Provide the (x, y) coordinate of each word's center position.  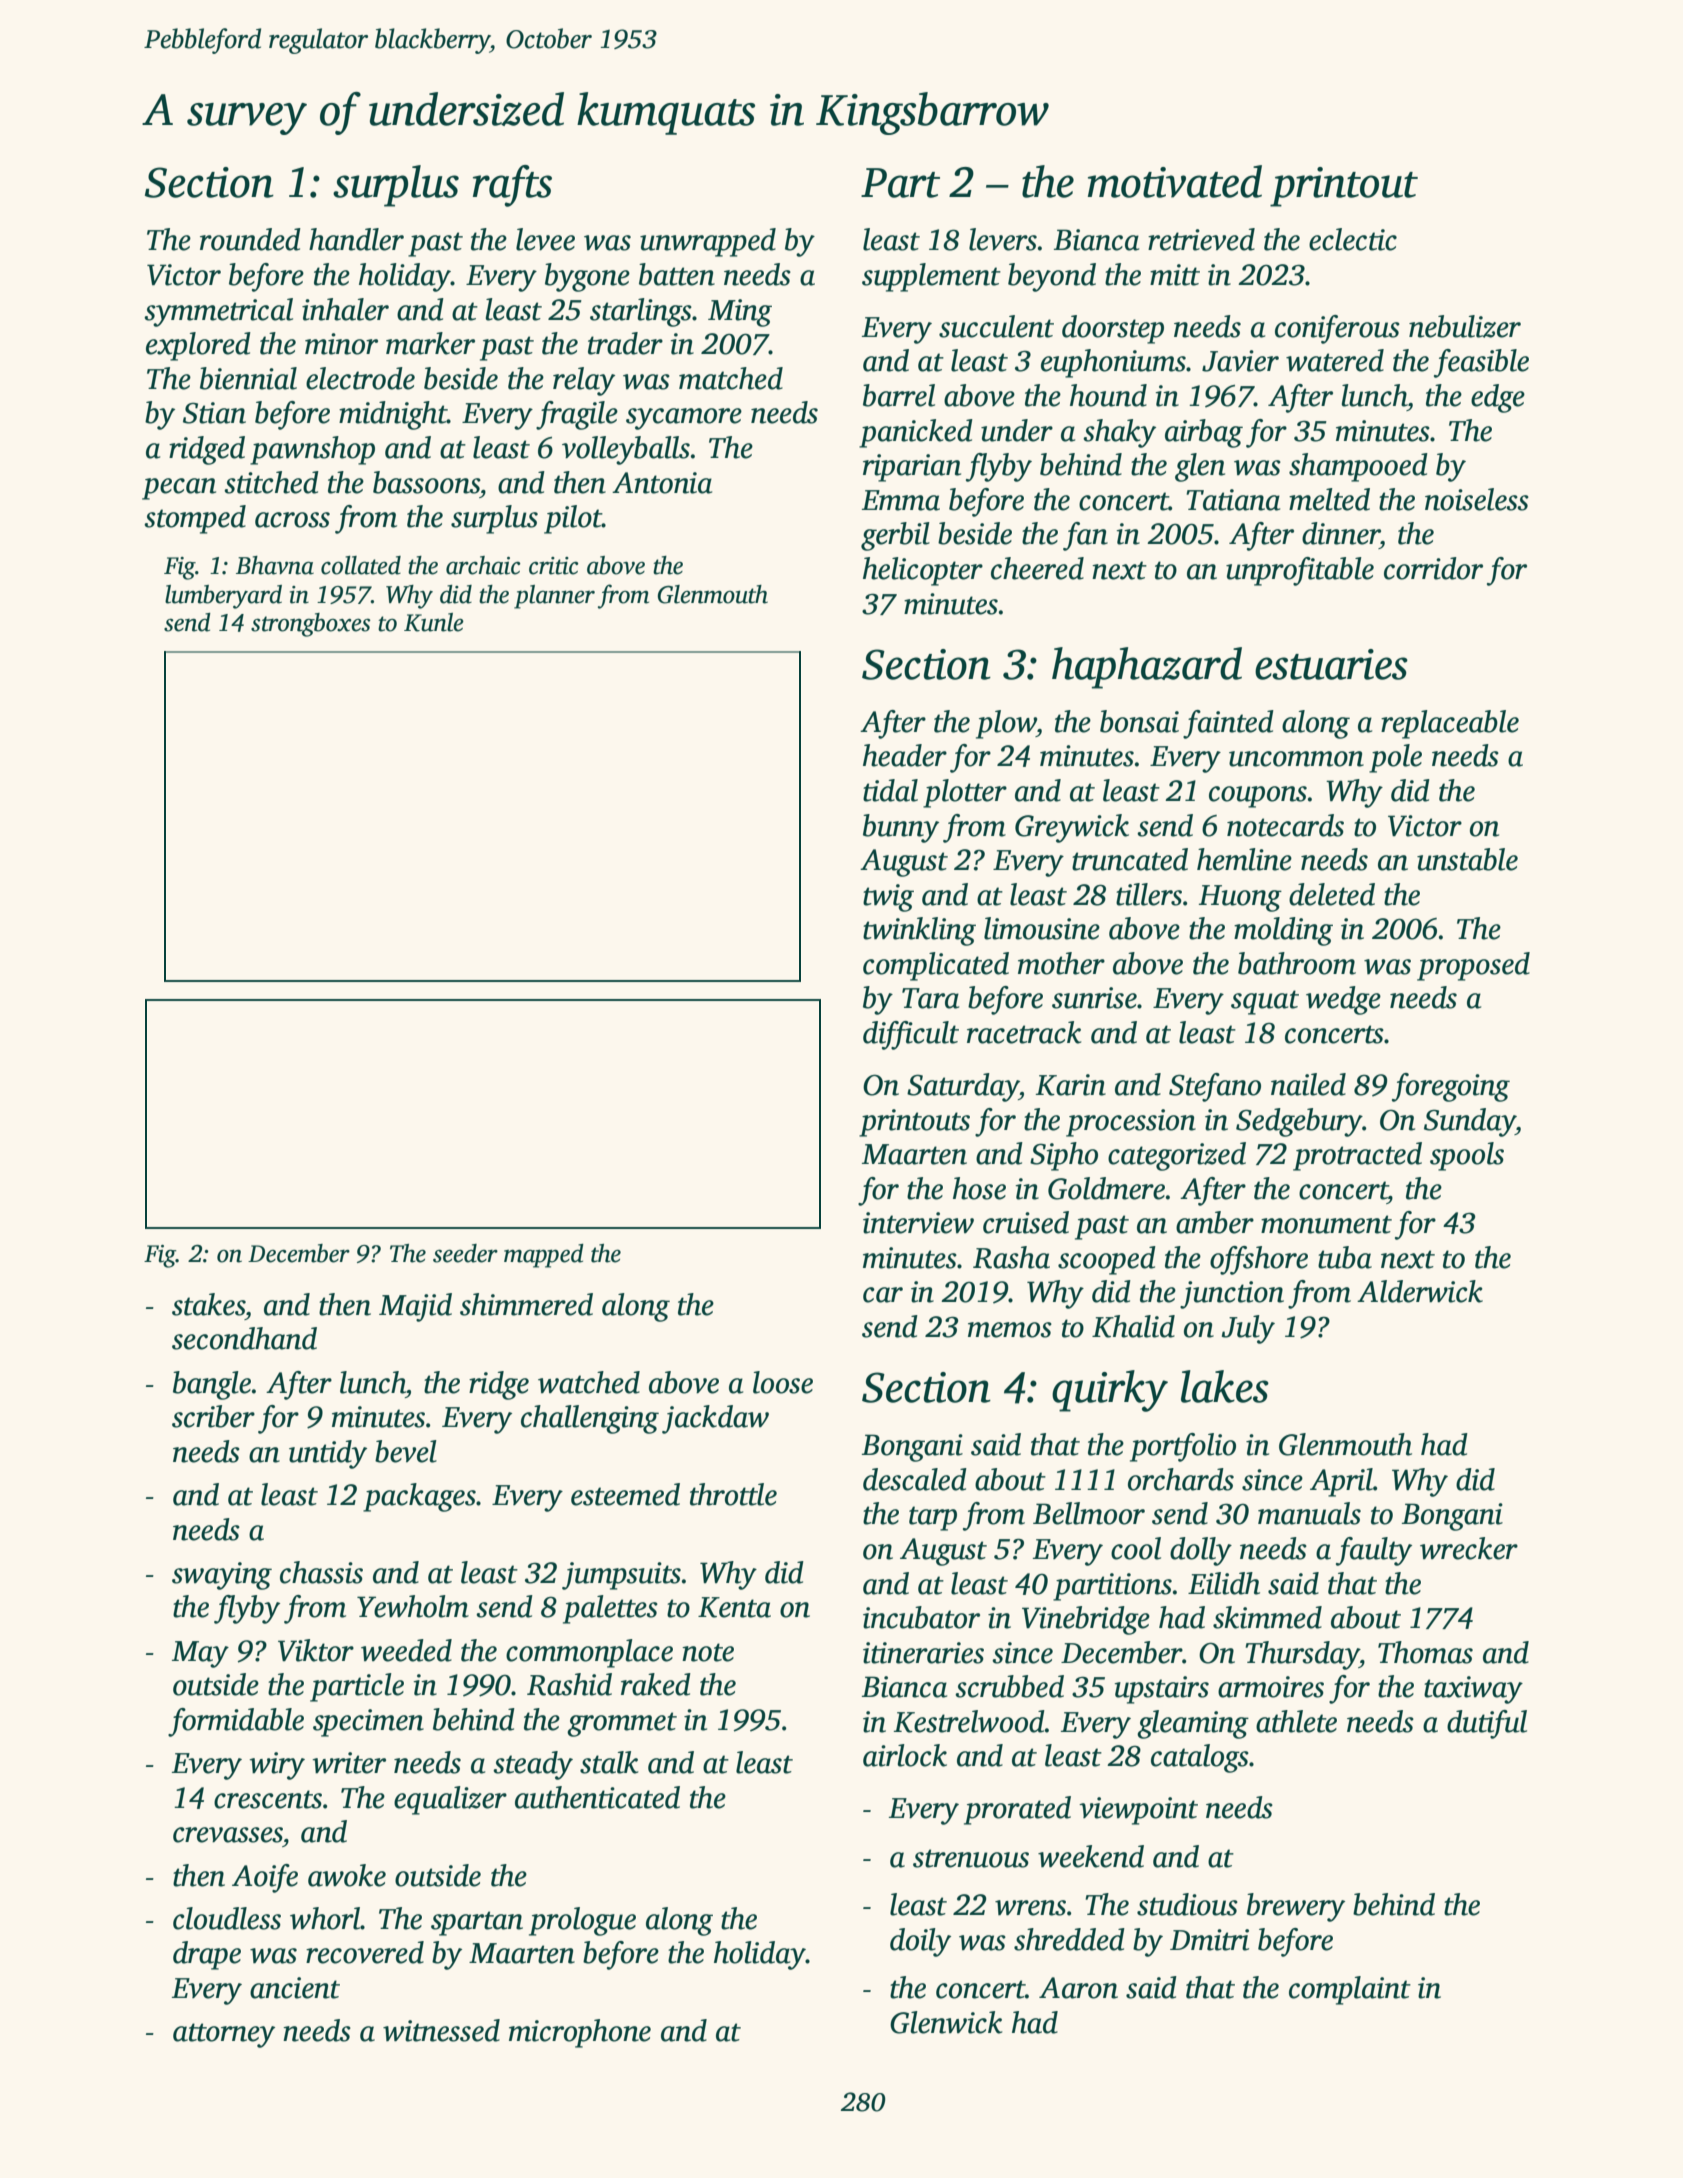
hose (979, 1188)
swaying (222, 1576)
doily (920, 1942)
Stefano (1215, 1087)
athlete (1296, 1721)
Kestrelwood (969, 1721)
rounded (250, 239)
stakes (208, 1304)
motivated (1175, 181)
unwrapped (708, 242)
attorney (224, 2035)
